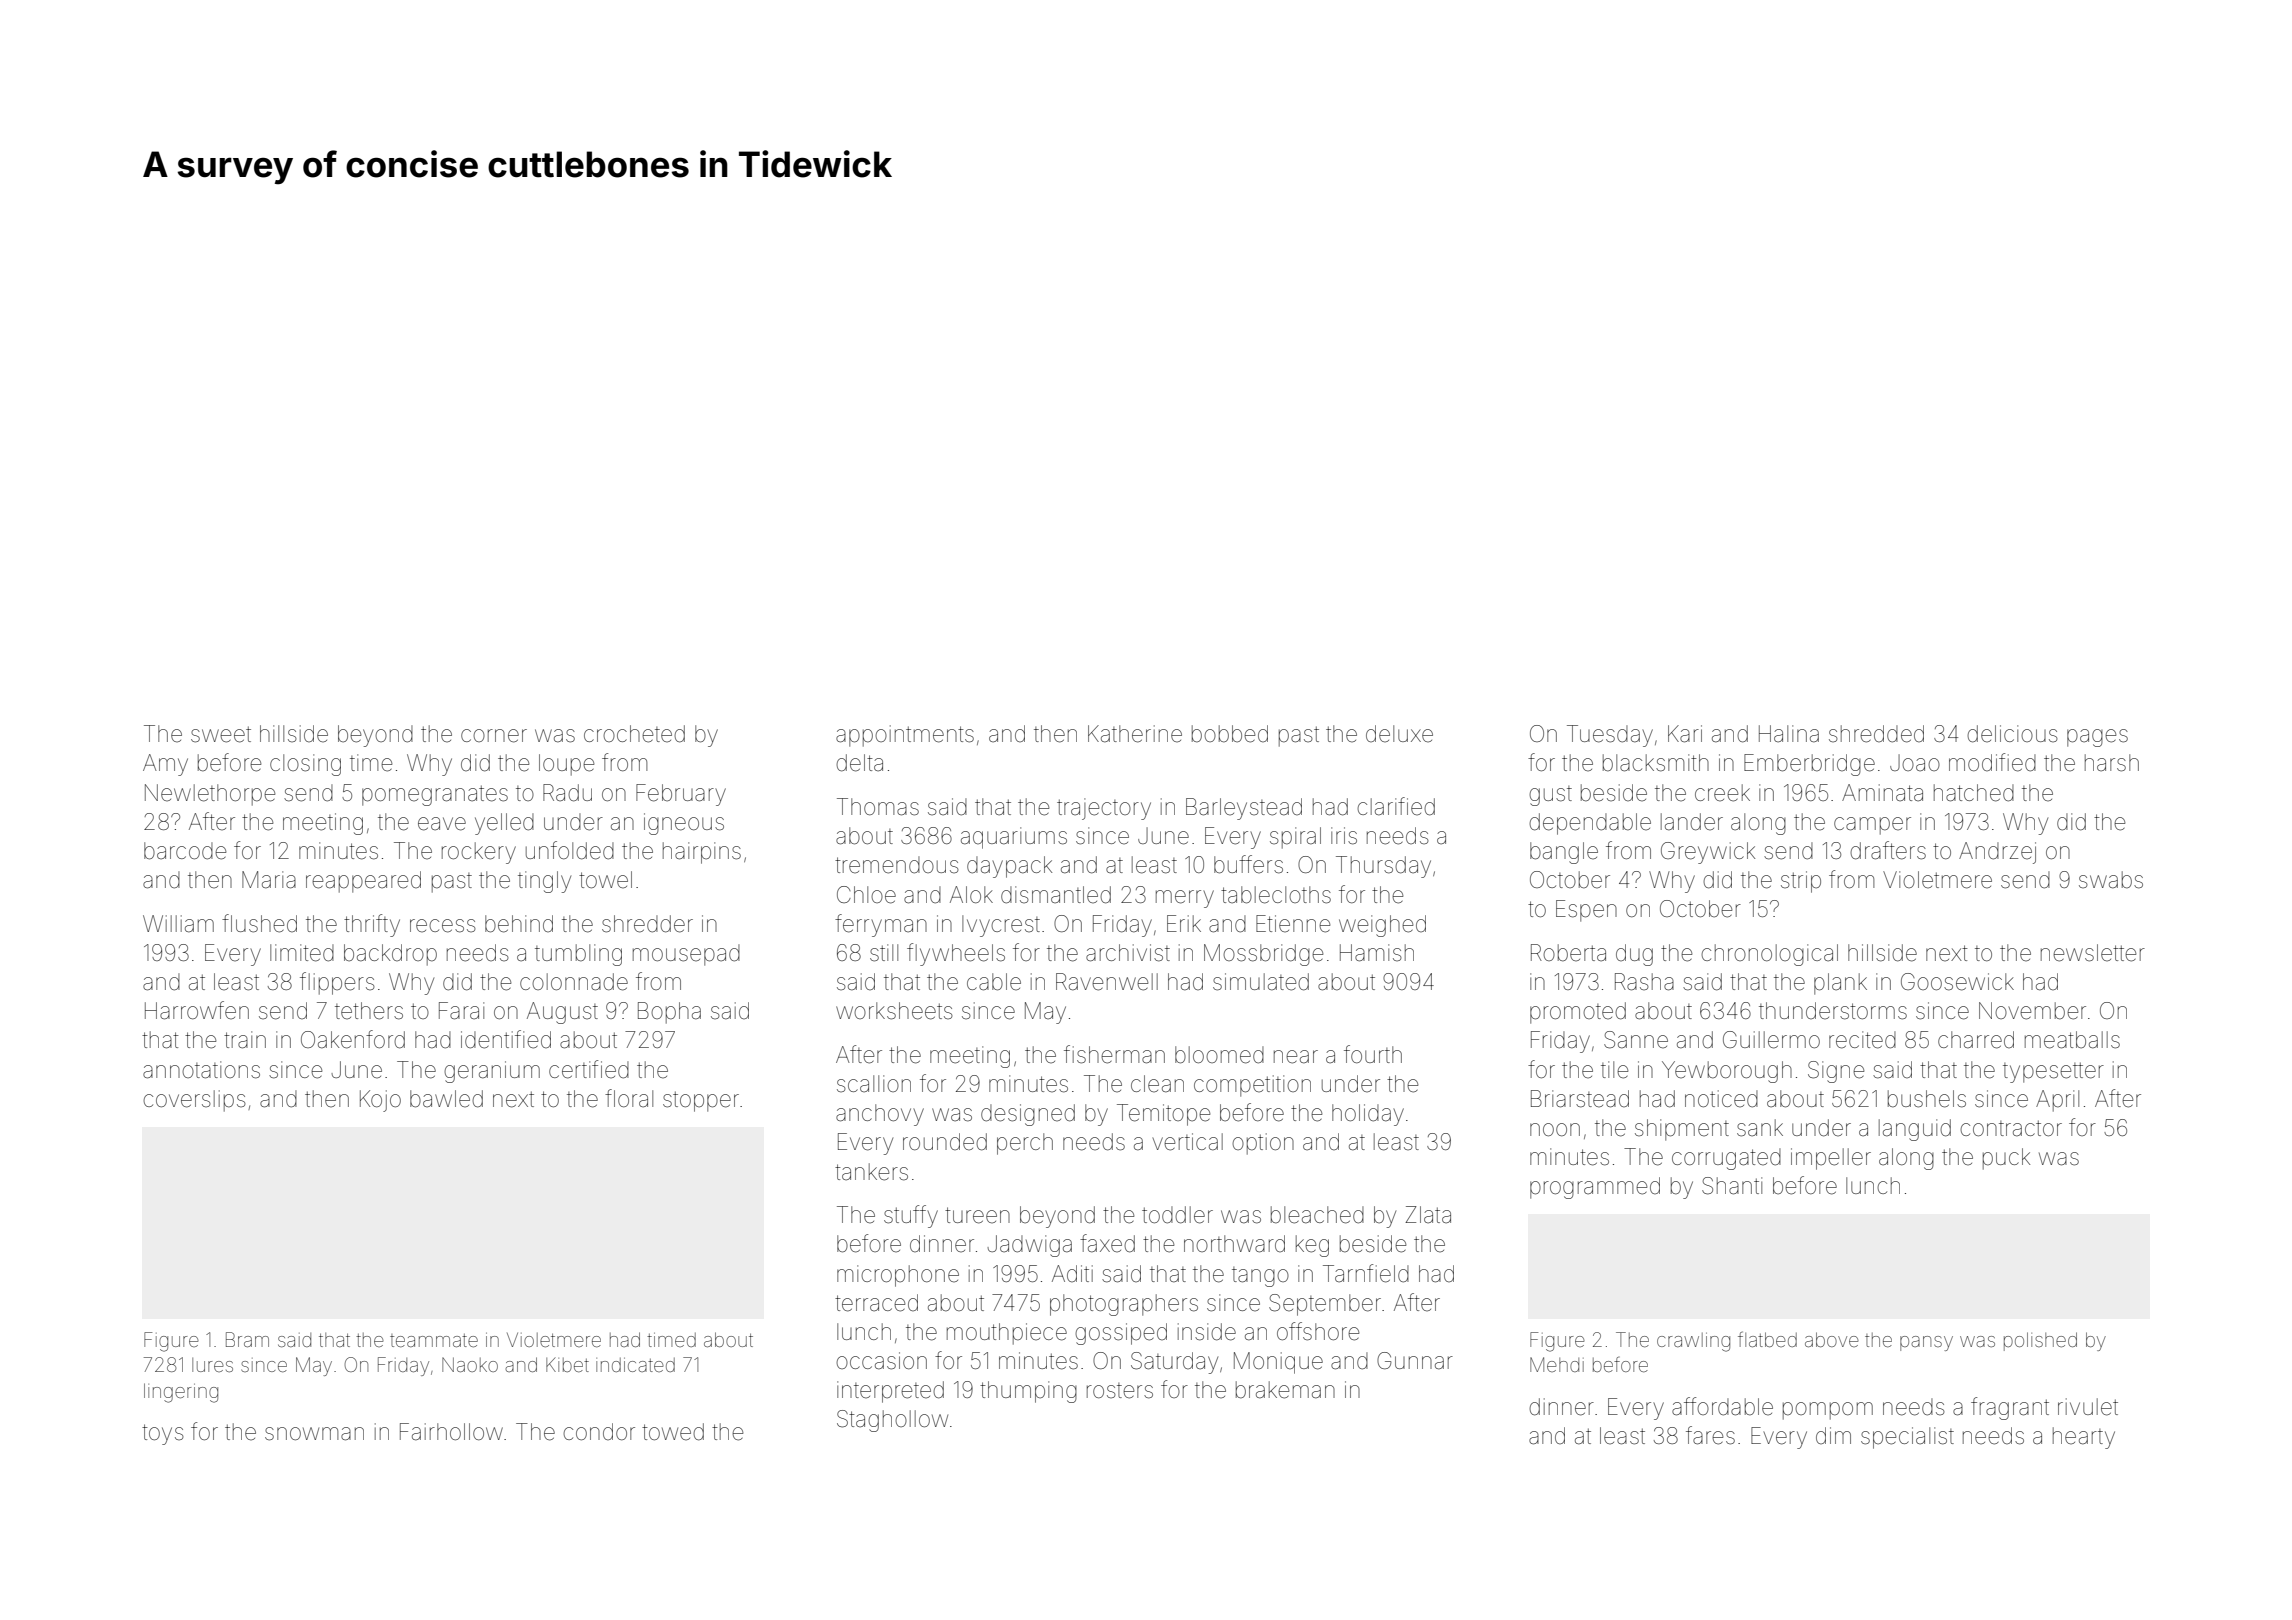  Describe the element at coordinates (1399, 734) in the image. I see `deluxe` at that location.
